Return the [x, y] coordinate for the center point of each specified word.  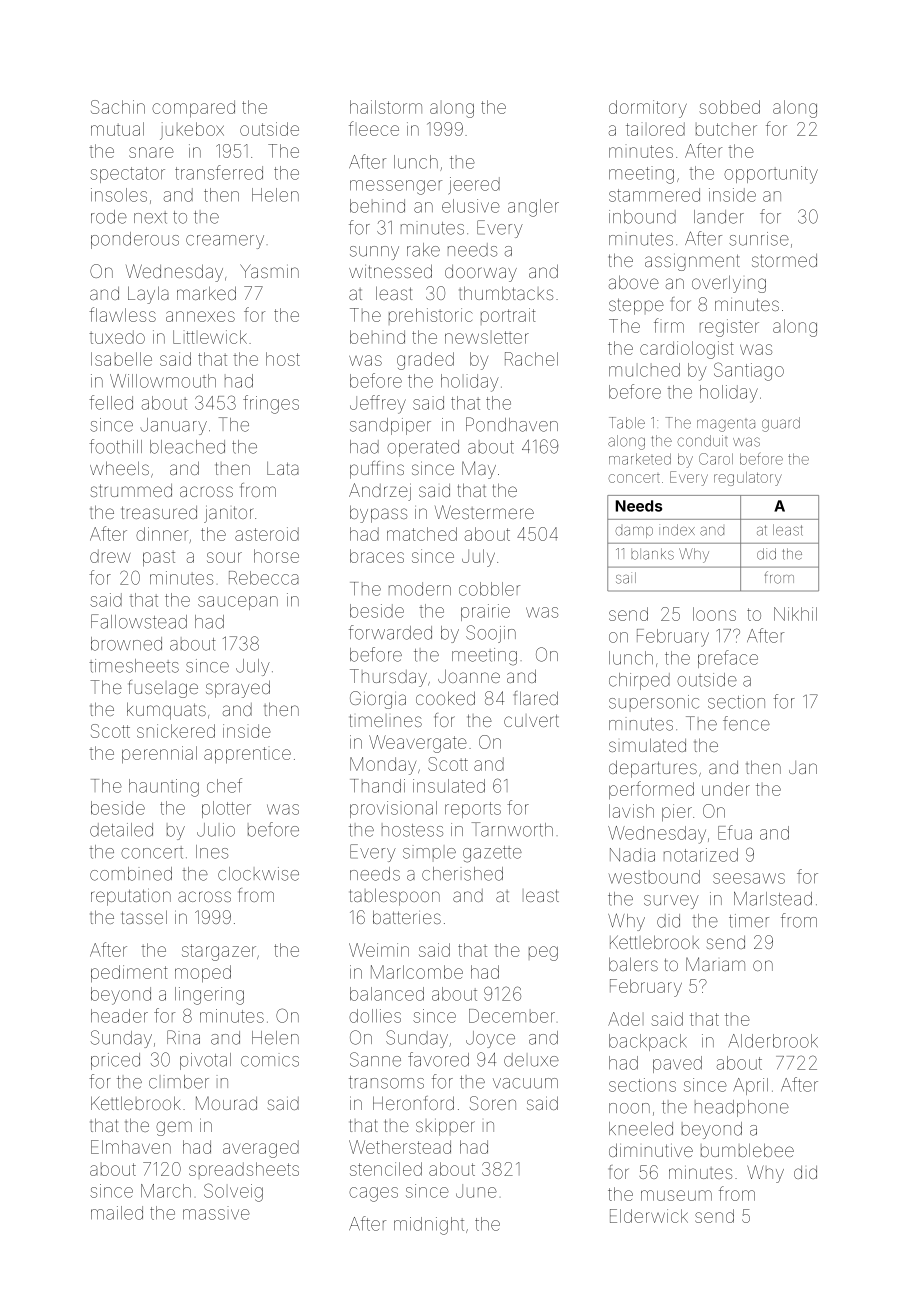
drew [110, 556]
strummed [131, 490]
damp [634, 532]
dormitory [648, 109]
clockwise [258, 874]
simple [429, 852]
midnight [429, 1226]
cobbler [489, 589]
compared [193, 108]
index [677, 530]
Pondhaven [512, 424]
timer [749, 921]
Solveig [233, 1192]
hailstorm [386, 107]
